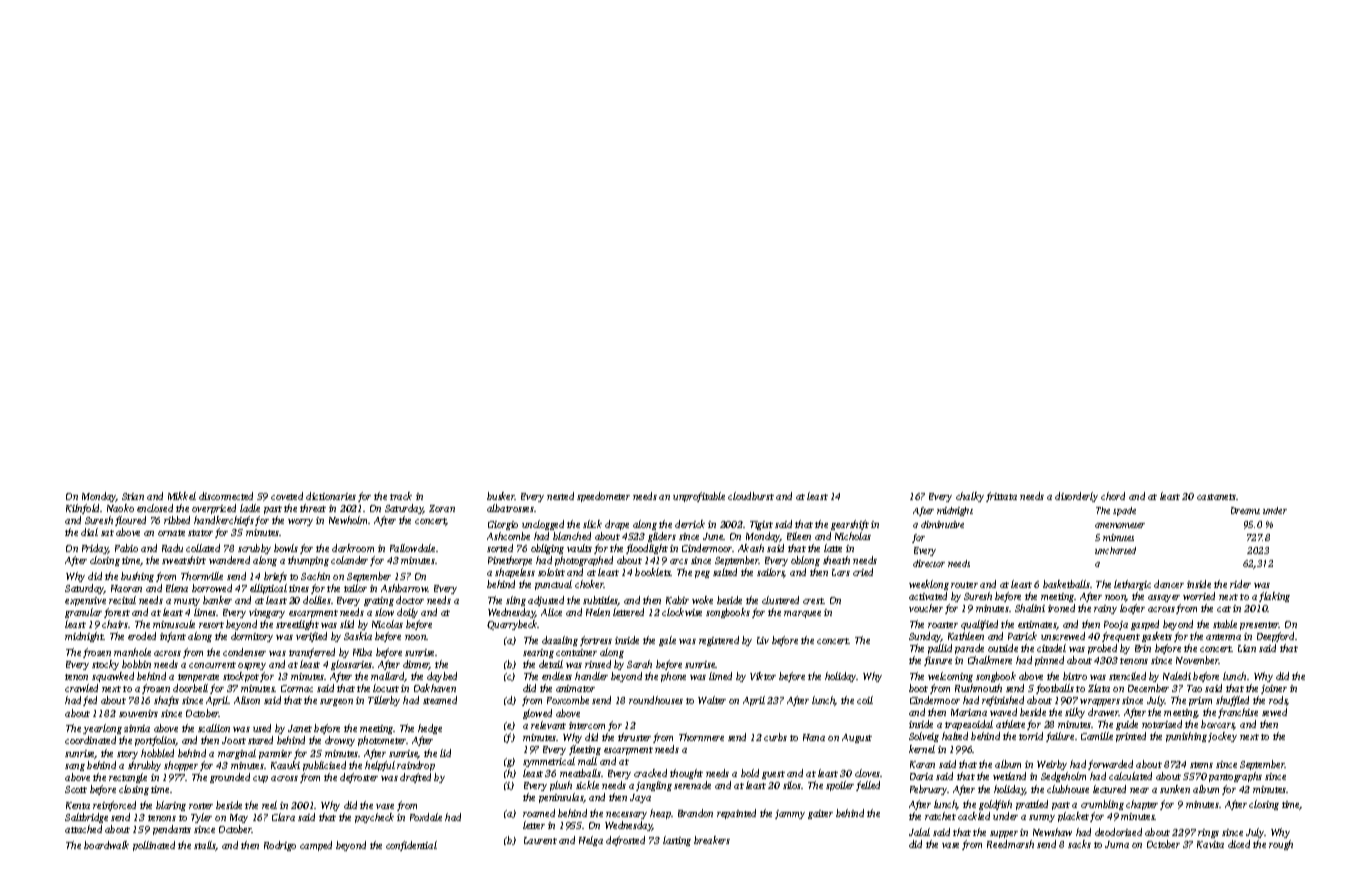 The width and height of the image is (1372, 887). I want to click on chord, so click(1113, 496).
